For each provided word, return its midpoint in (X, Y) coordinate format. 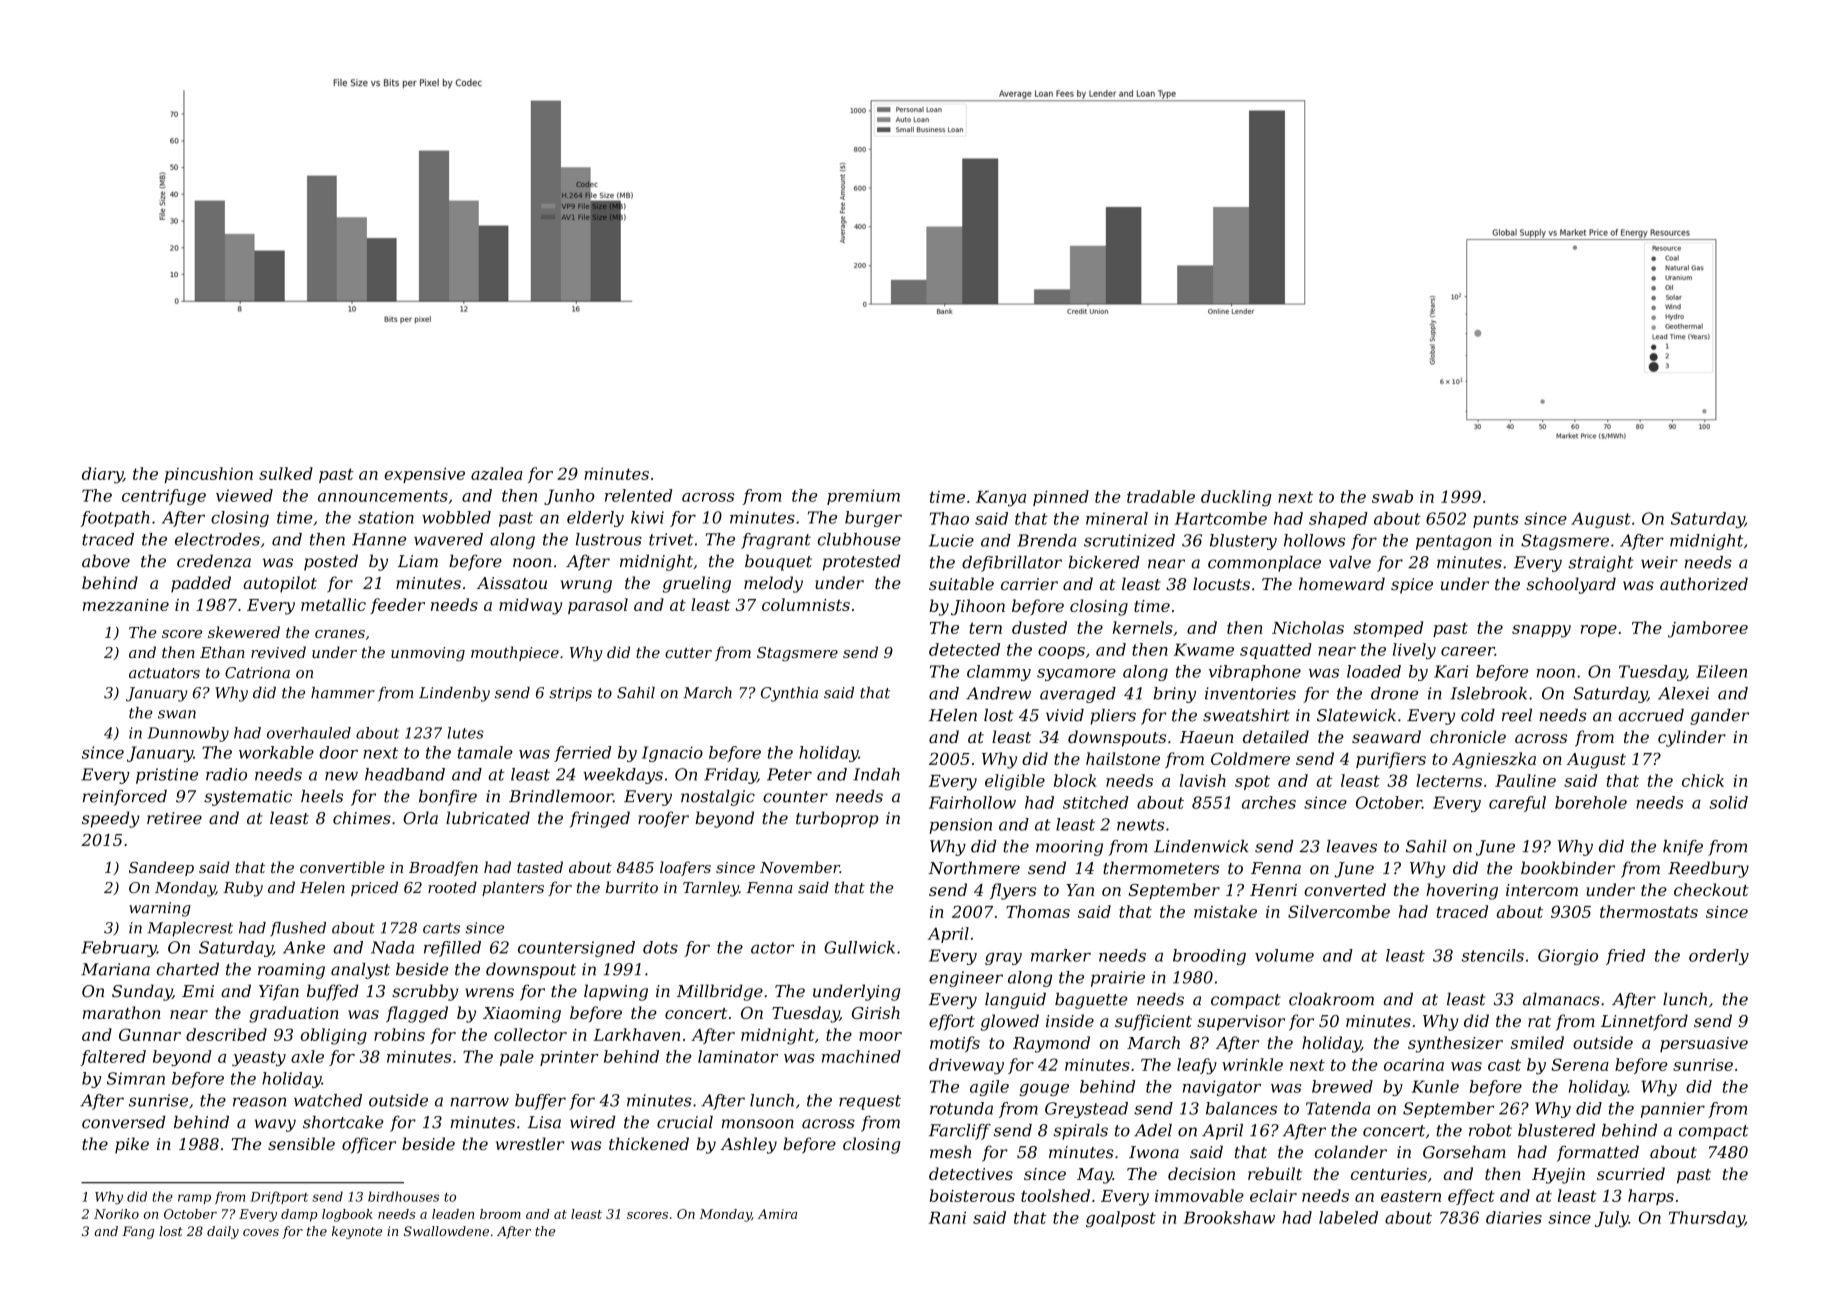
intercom (1542, 890)
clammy (999, 673)
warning (160, 909)
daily (223, 1232)
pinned (1061, 498)
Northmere (974, 868)
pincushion (208, 475)
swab (1392, 496)
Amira (777, 1214)
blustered (1556, 1130)
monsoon (758, 1124)
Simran (136, 1078)
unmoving (428, 654)
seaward (1386, 736)
